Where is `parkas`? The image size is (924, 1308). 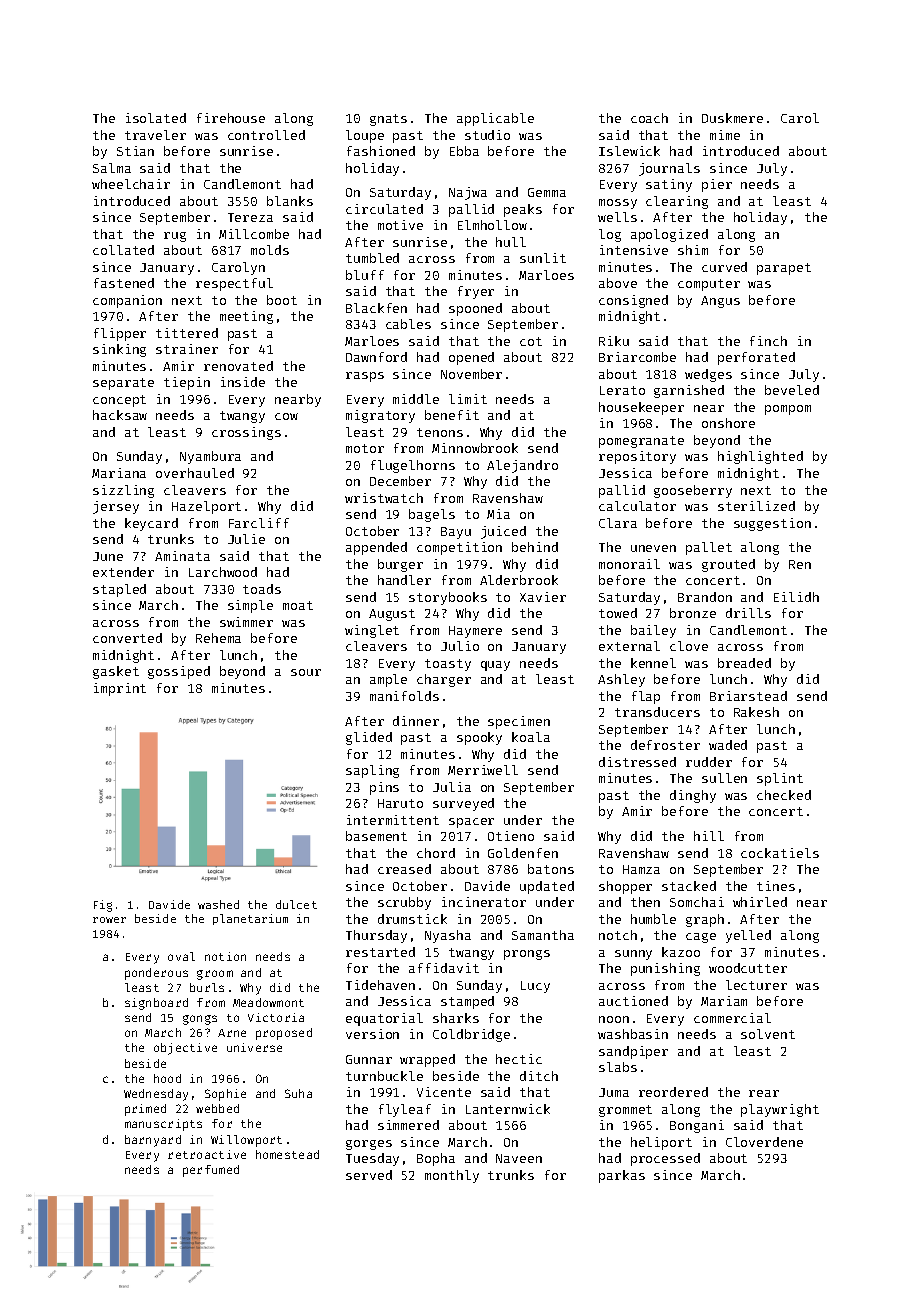 parkas is located at coordinates (622, 1176).
